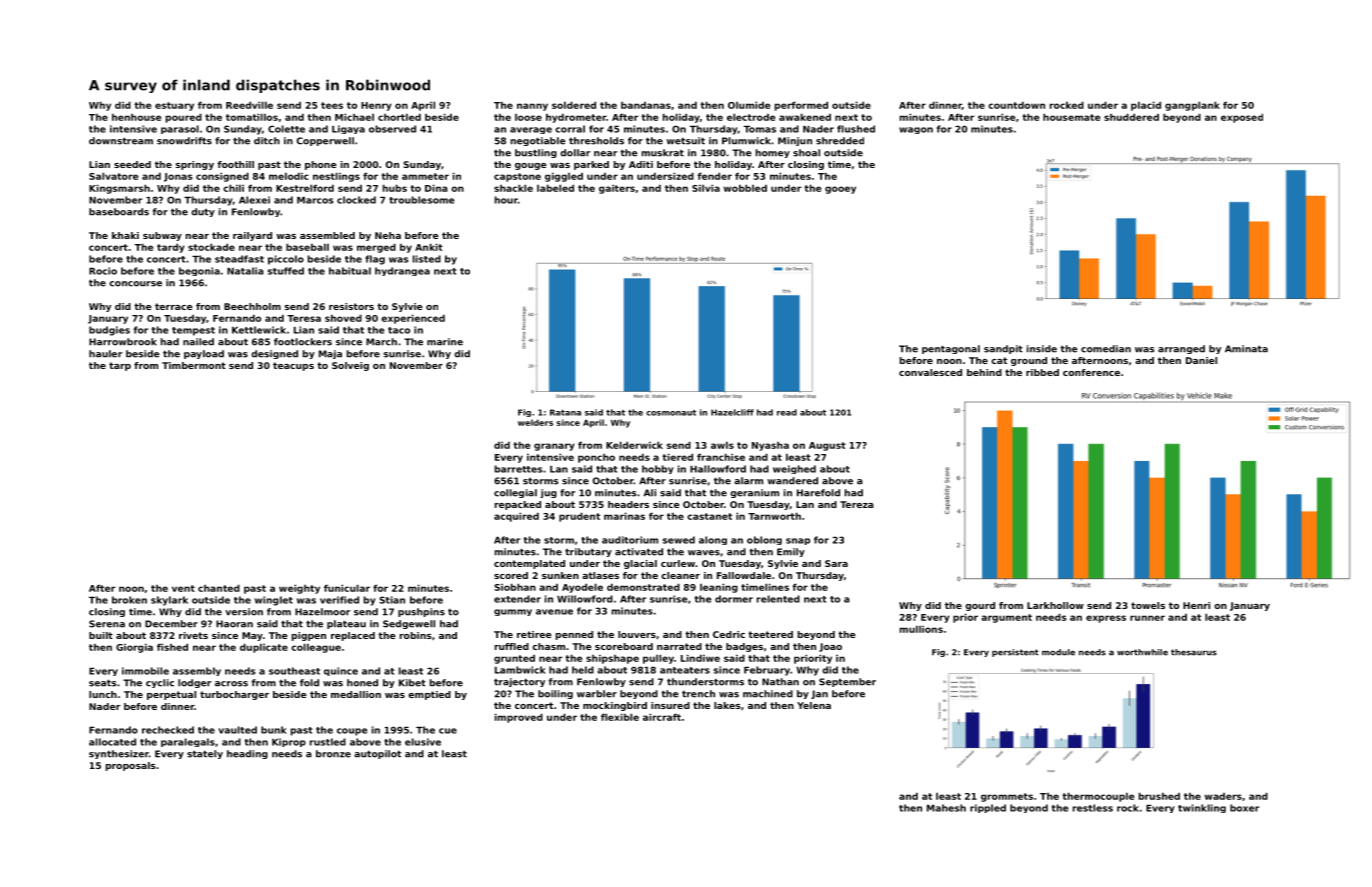  What do you see at coordinates (135, 284) in the screenshot?
I see `concourse` at bounding box center [135, 284].
